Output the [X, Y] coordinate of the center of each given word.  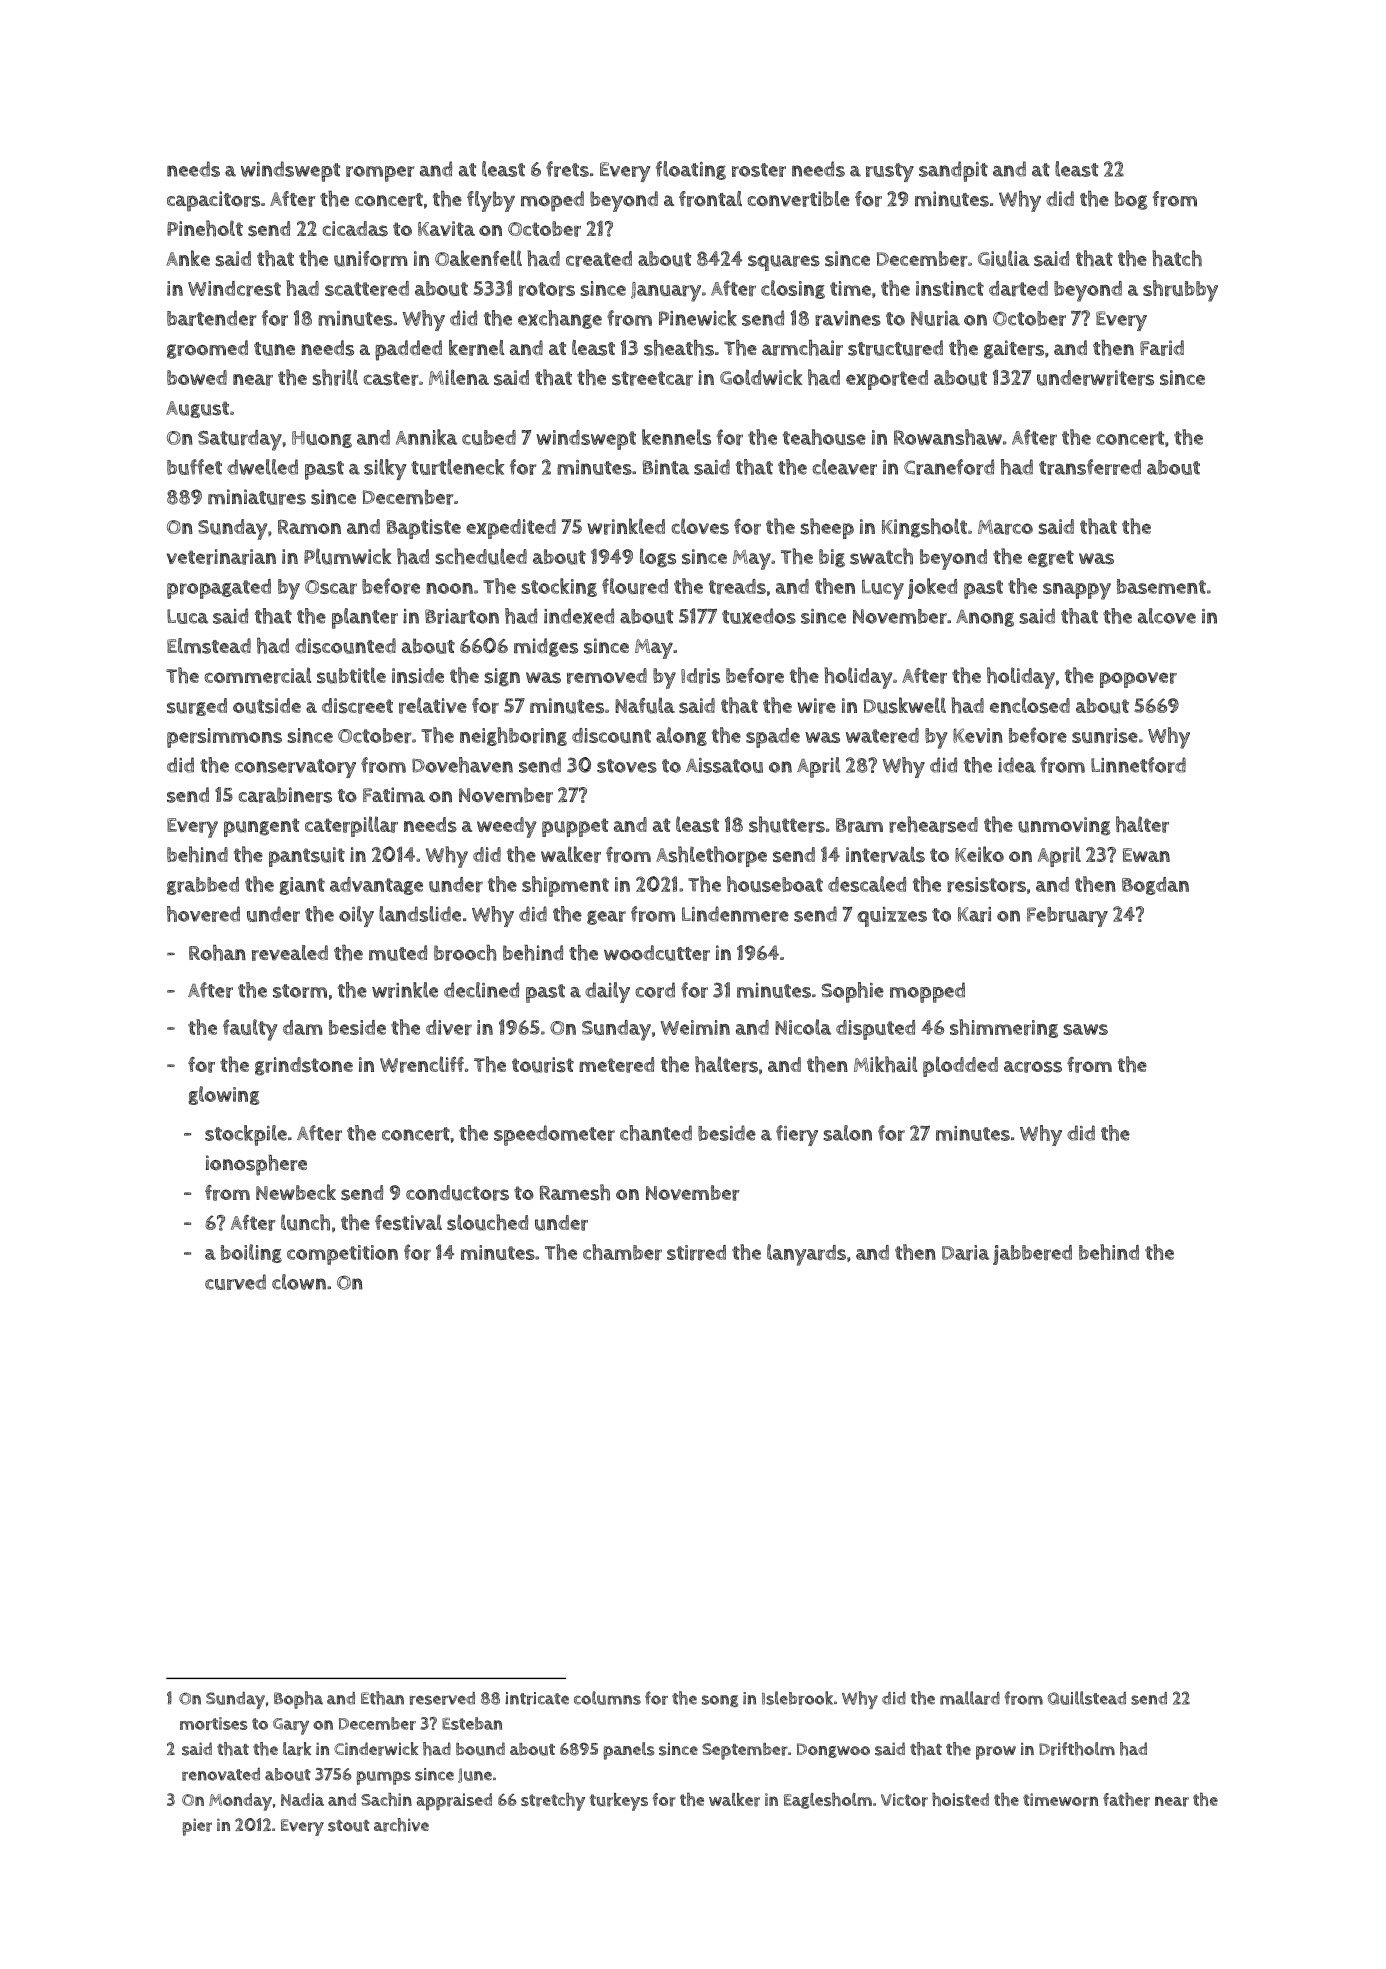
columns [607, 1698]
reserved [442, 1698]
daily [607, 992]
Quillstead [1087, 1698]
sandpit [953, 171]
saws [1085, 1029]
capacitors [213, 201]
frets [567, 169]
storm [300, 991]
